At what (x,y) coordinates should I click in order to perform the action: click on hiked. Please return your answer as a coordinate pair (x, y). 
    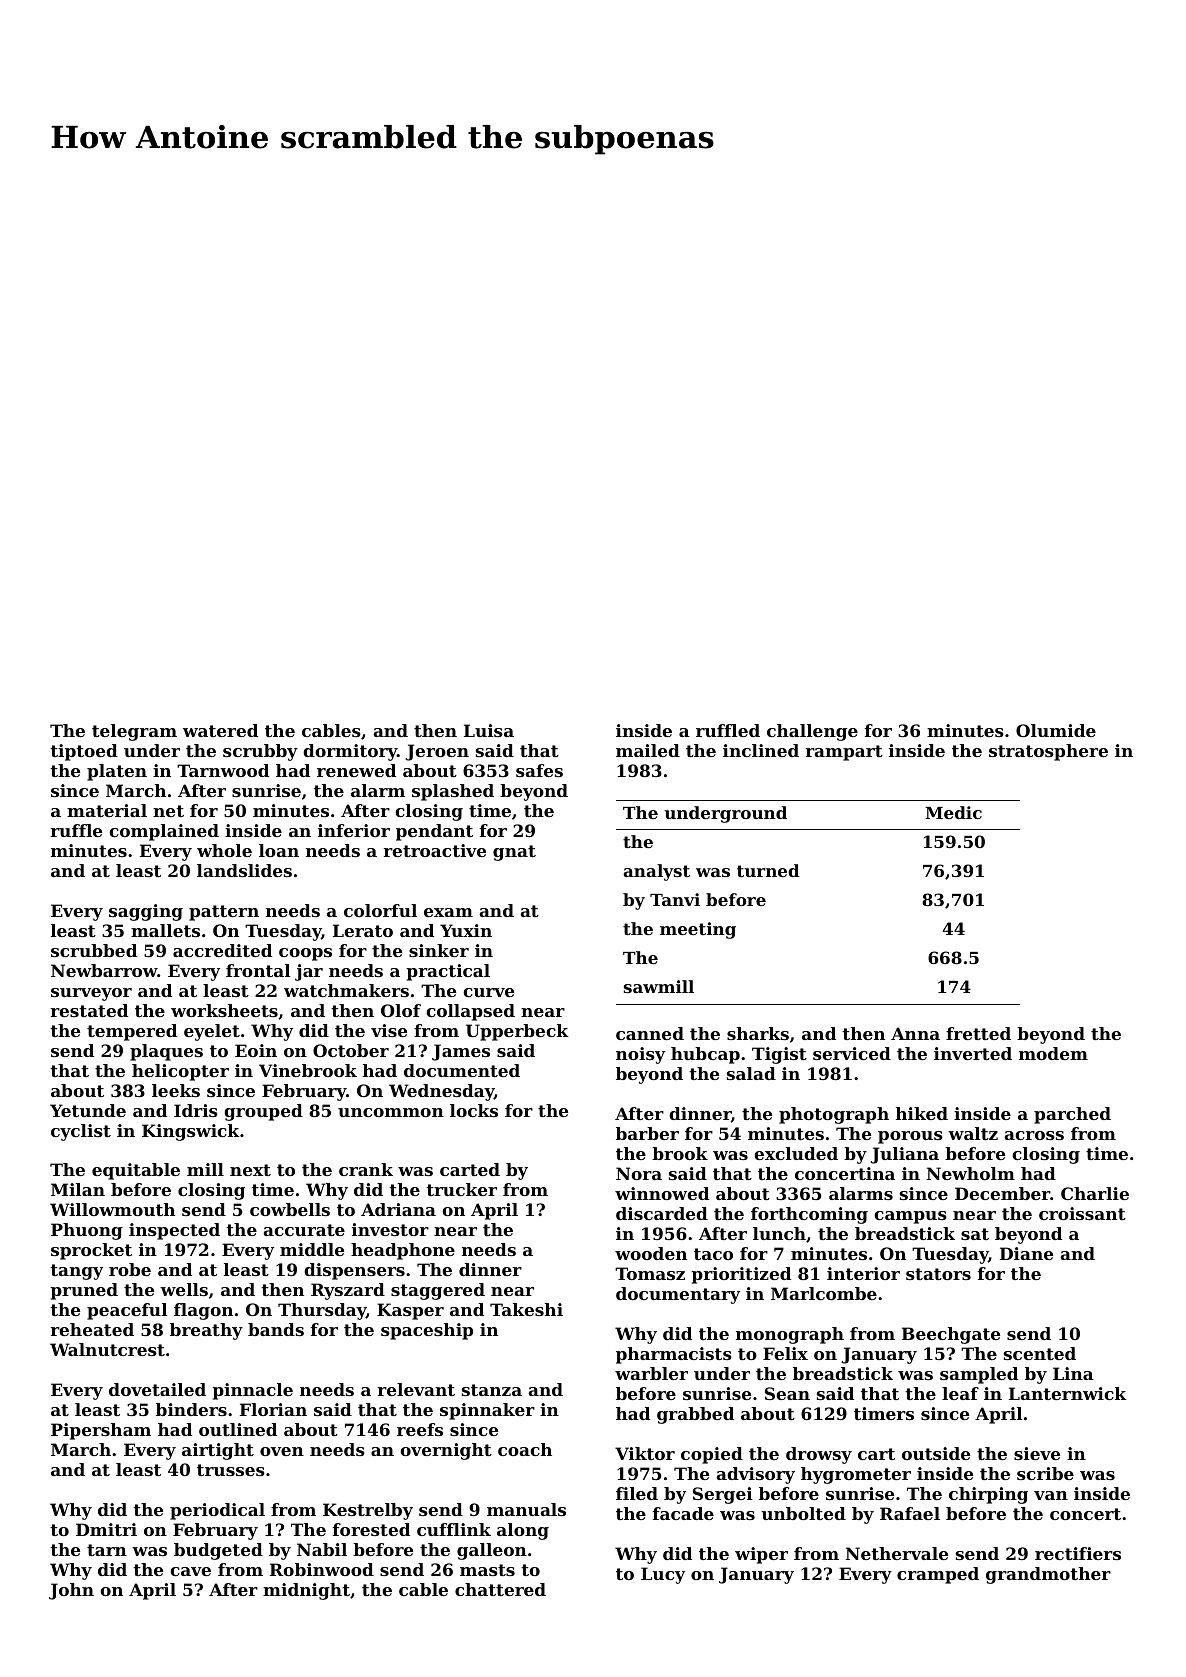
    Looking at the image, I should click on (922, 1113).
